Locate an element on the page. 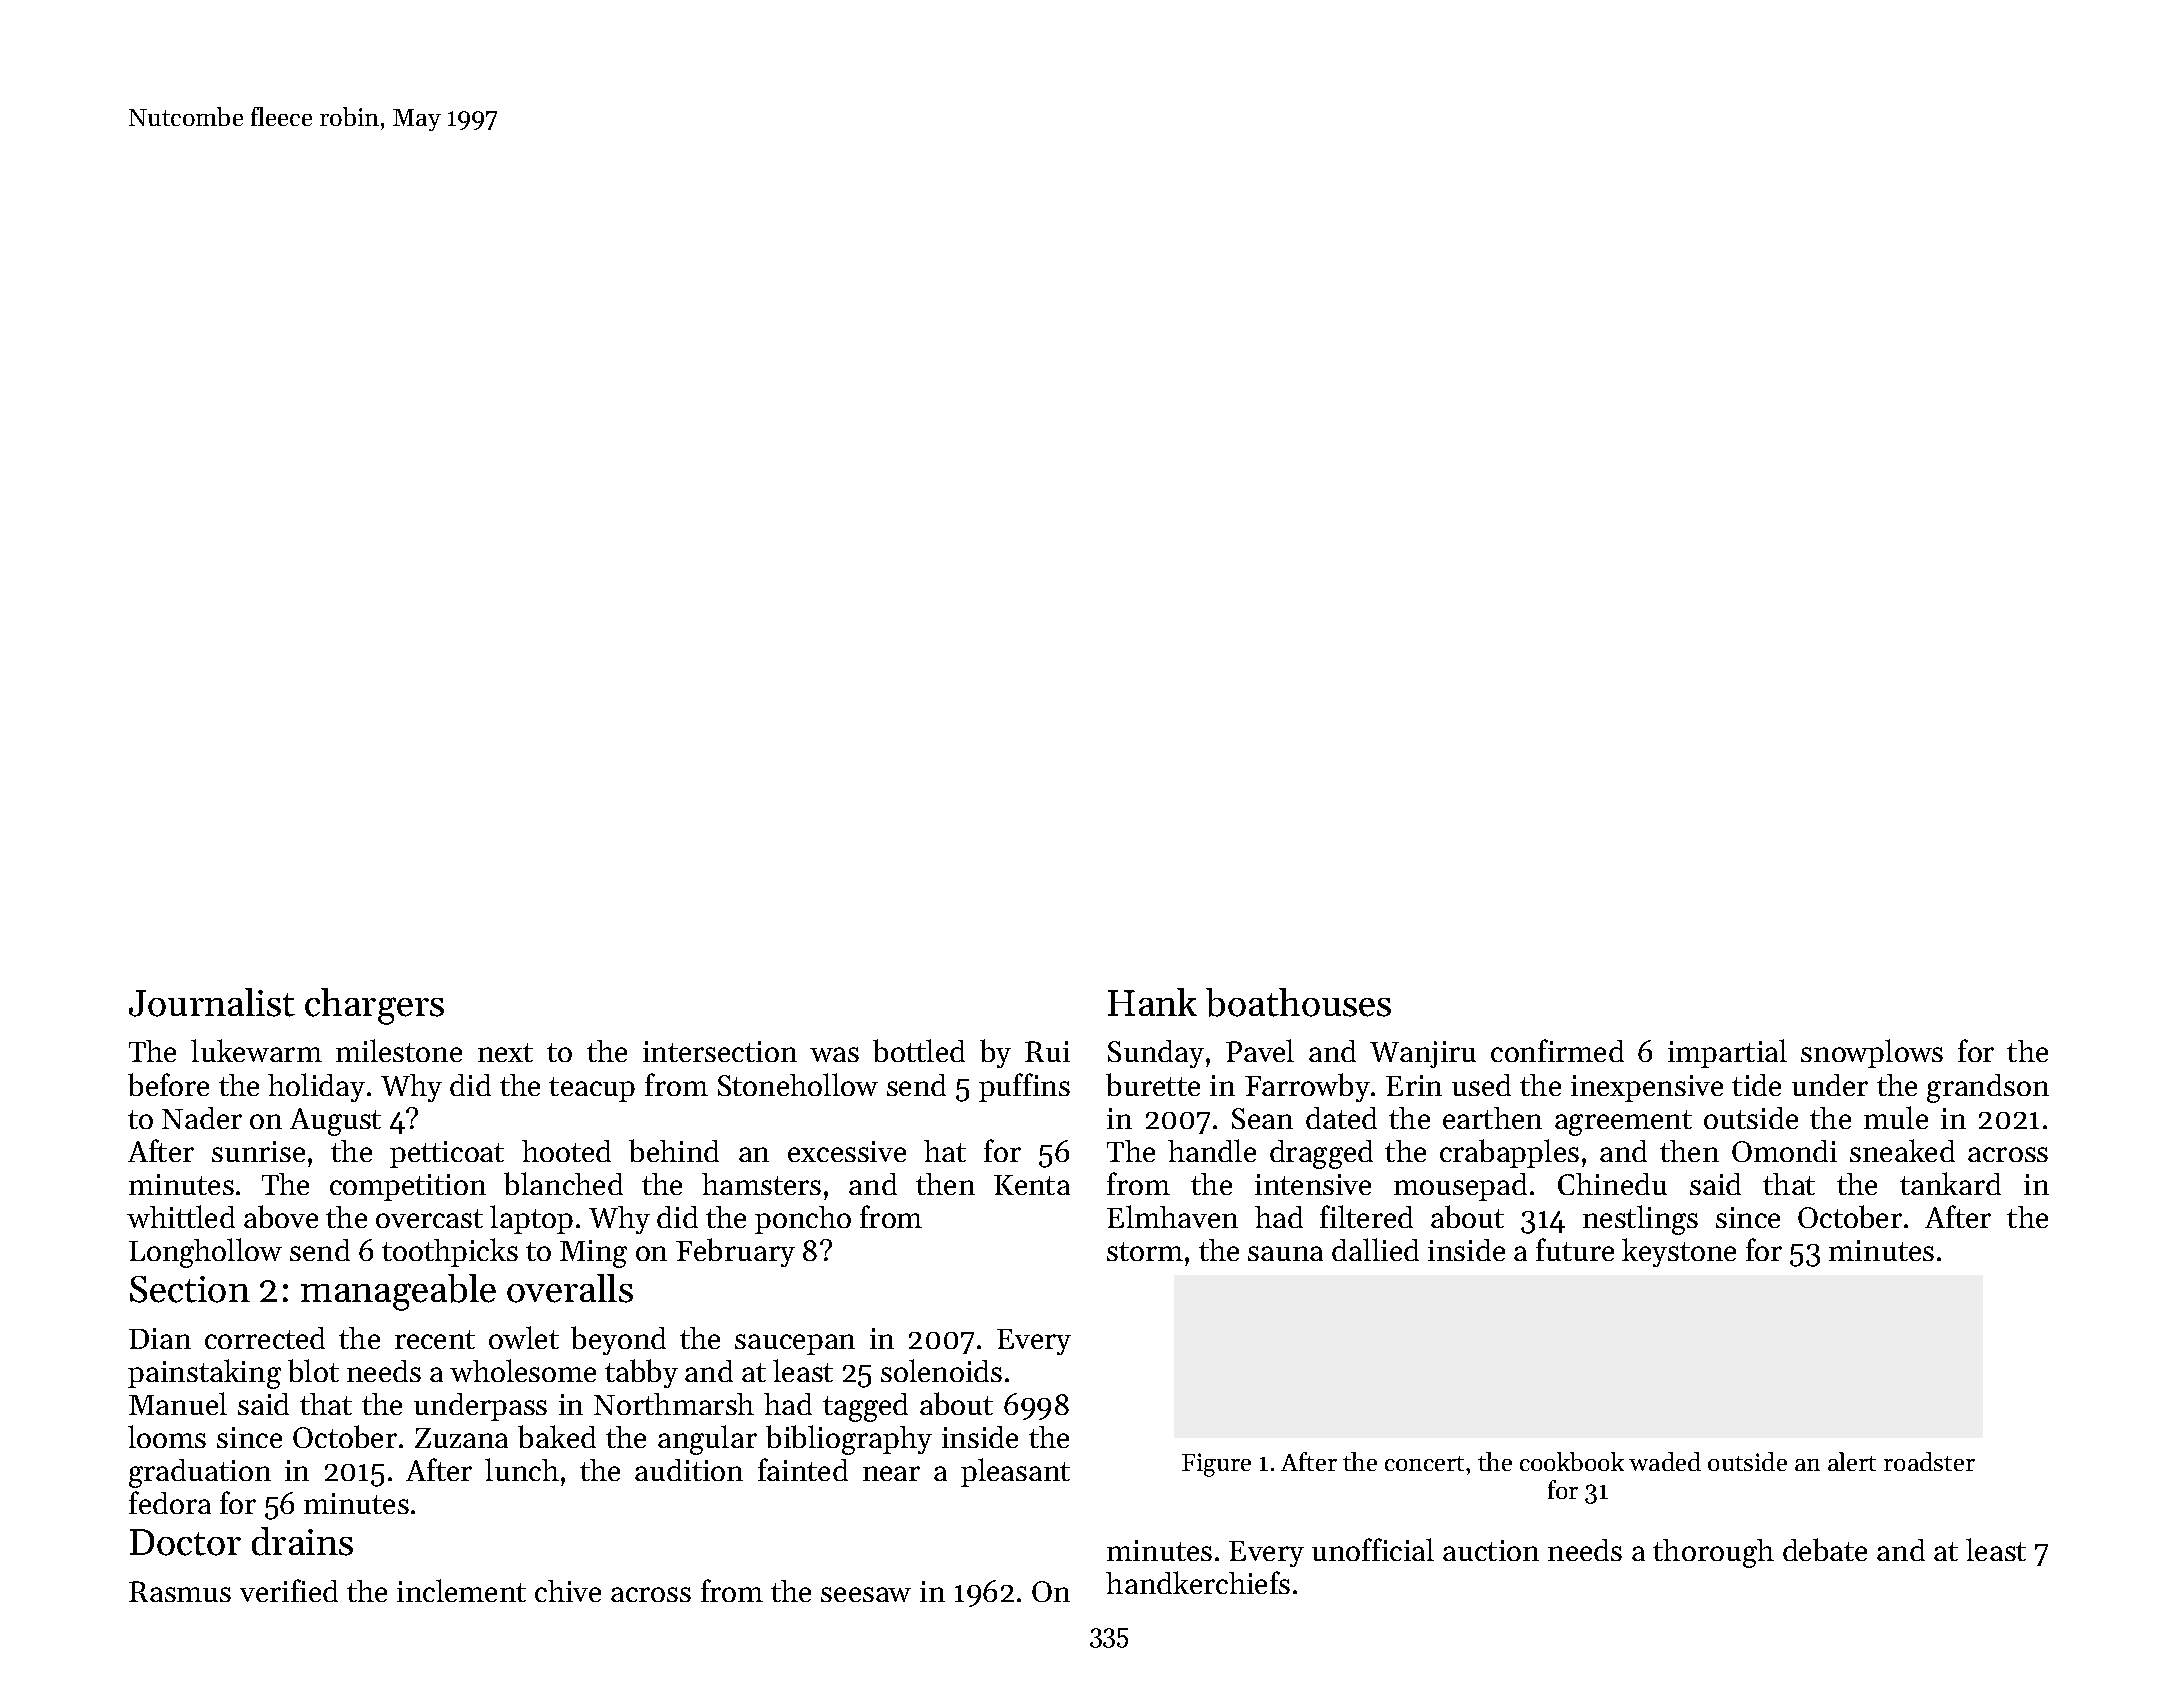 This document has width=2178, height=1683. snowplows is located at coordinates (1872, 1053).
